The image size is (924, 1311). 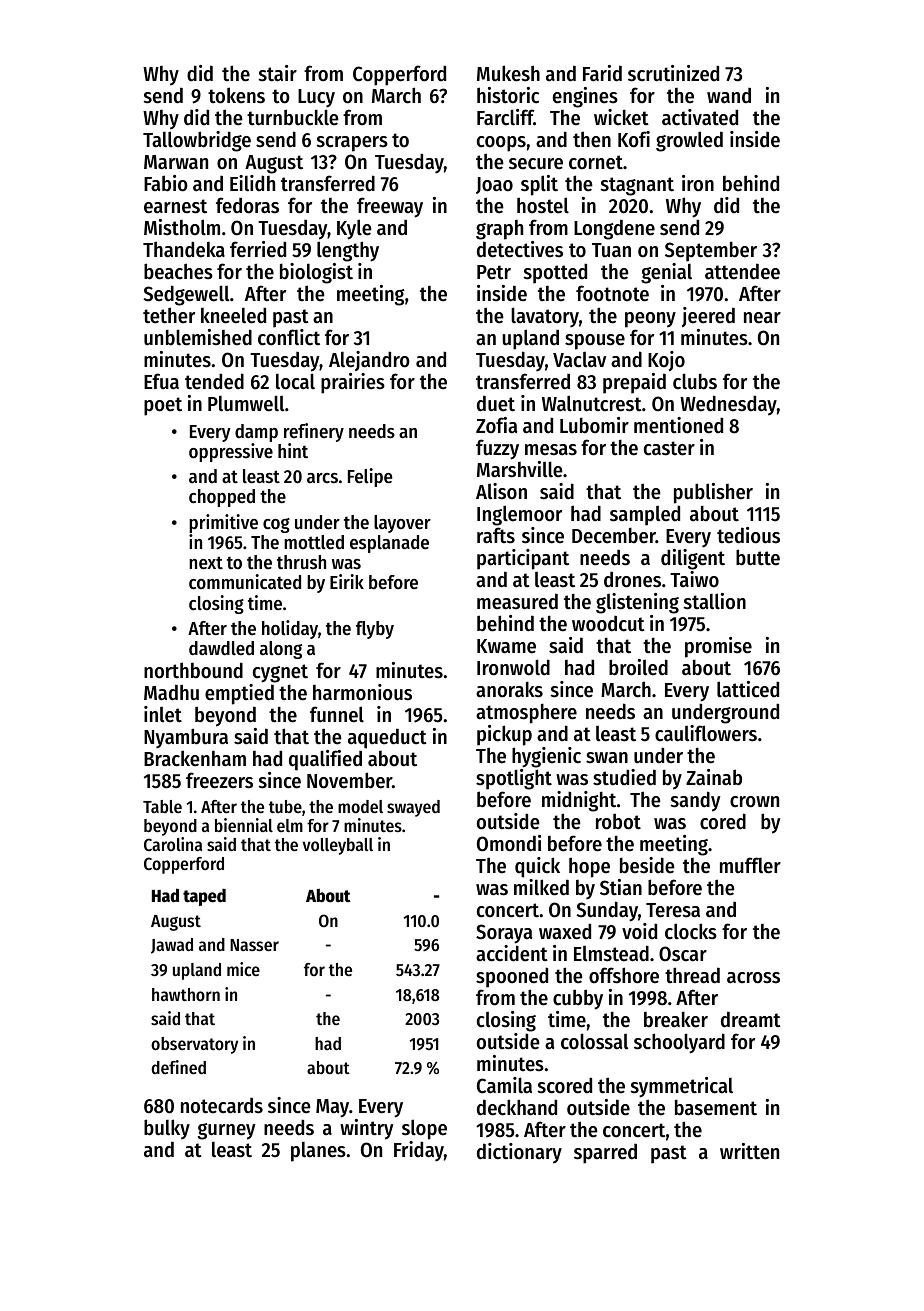 I want to click on broiled, so click(x=638, y=667).
